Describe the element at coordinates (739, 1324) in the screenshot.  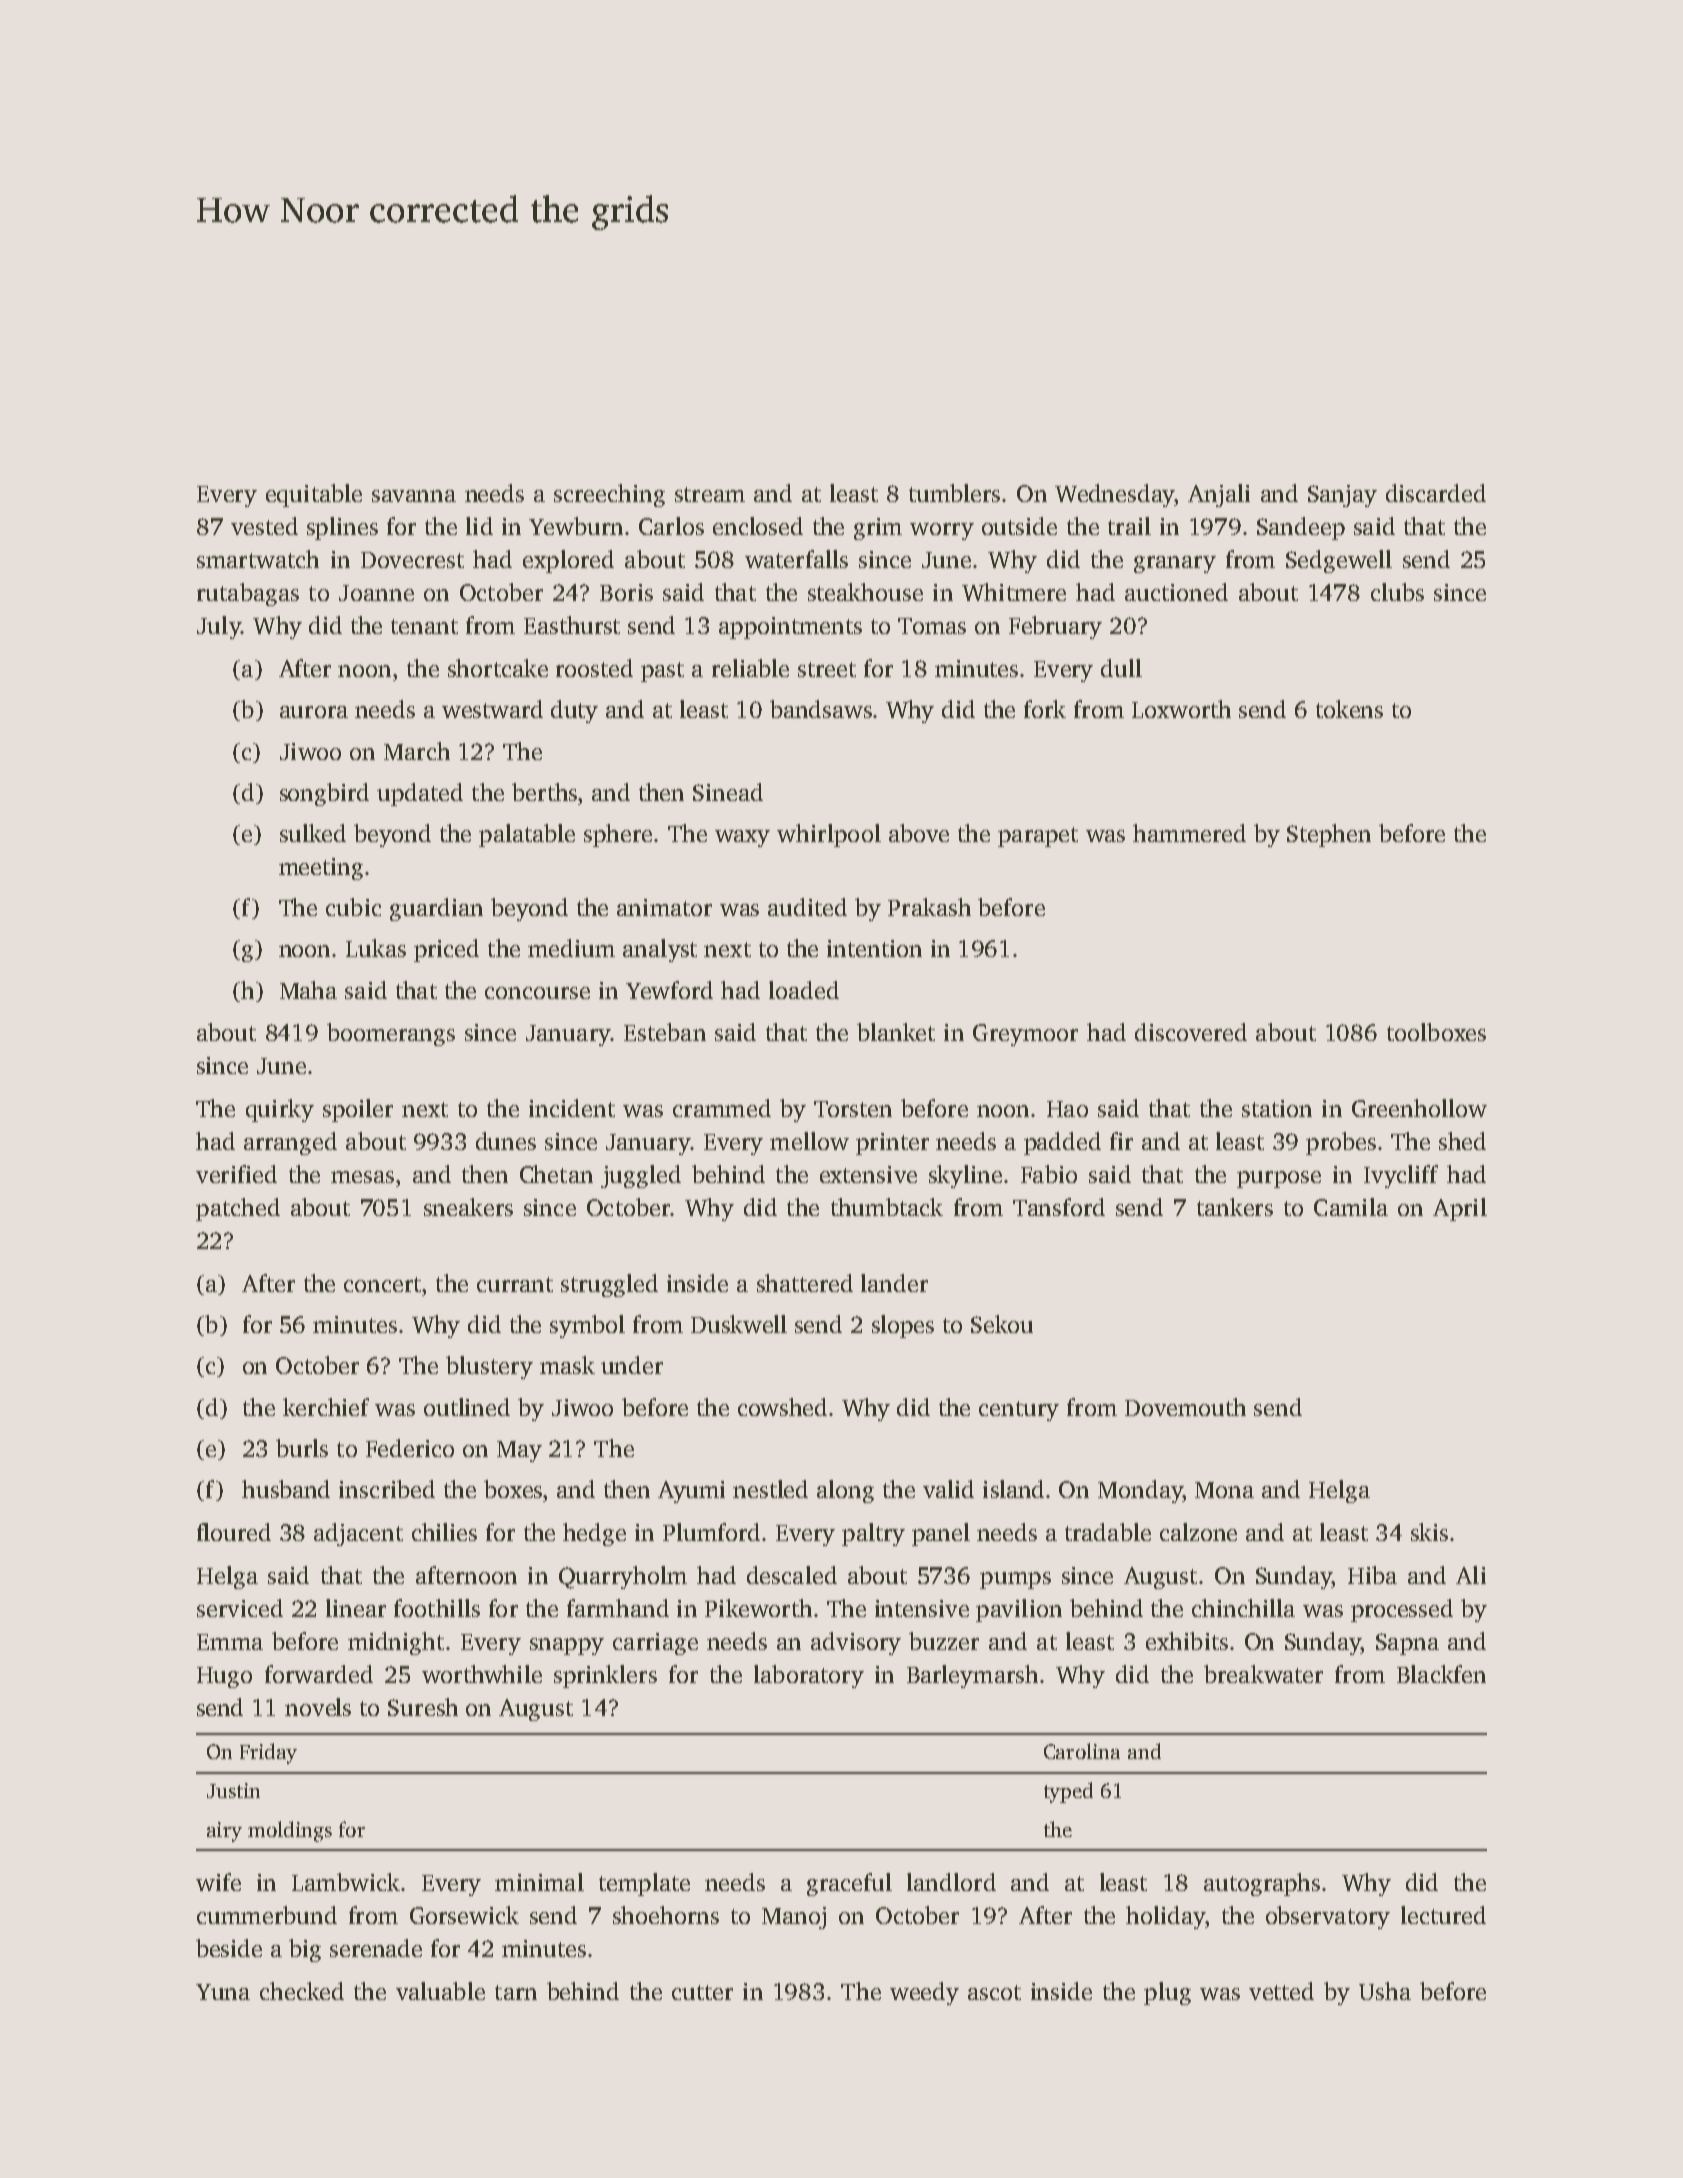
I see `Duskwell` at that location.
